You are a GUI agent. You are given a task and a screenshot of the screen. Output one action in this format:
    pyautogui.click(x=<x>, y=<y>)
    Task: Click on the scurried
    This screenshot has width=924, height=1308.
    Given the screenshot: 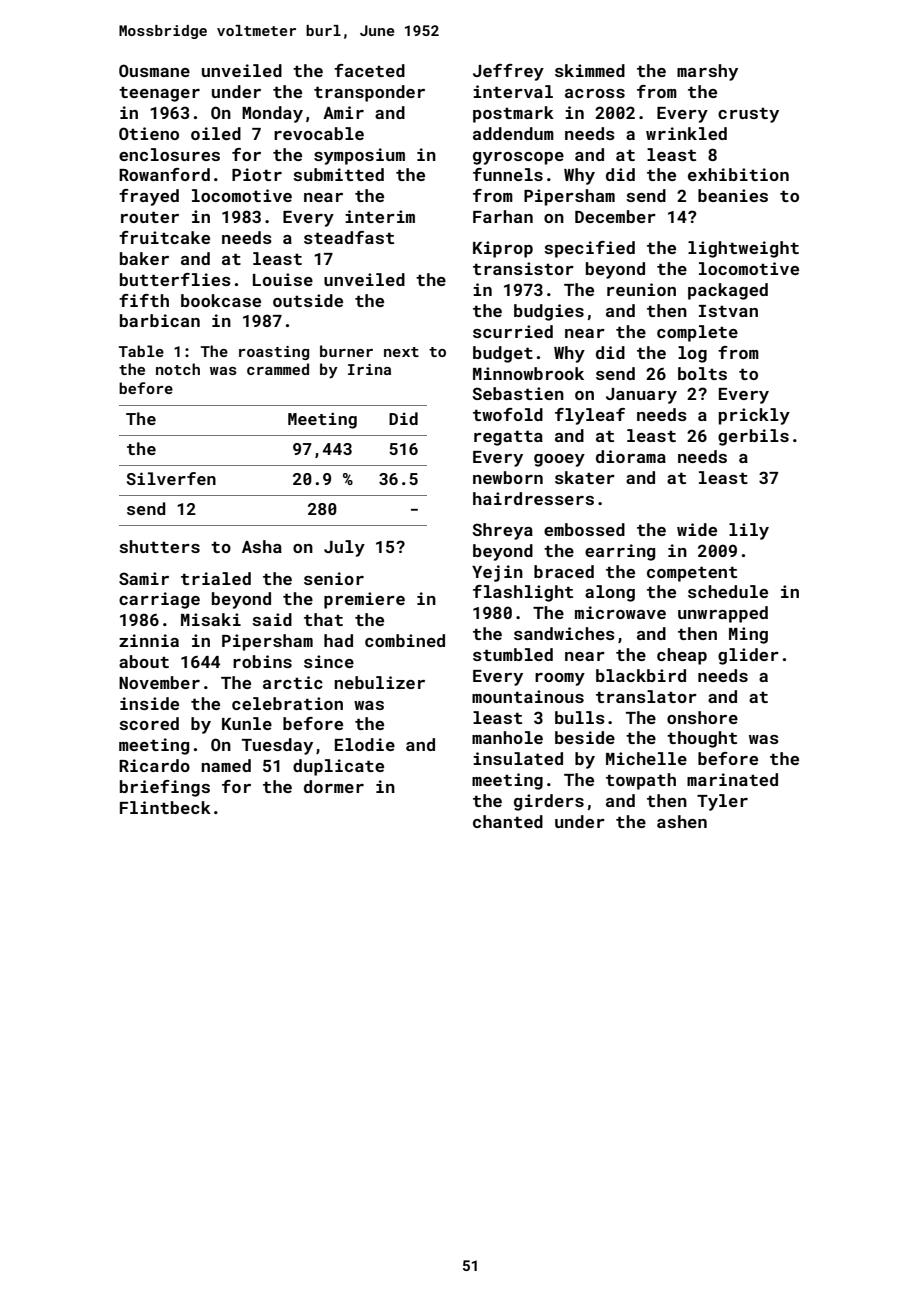 What is the action you would take?
    pyautogui.click(x=513, y=331)
